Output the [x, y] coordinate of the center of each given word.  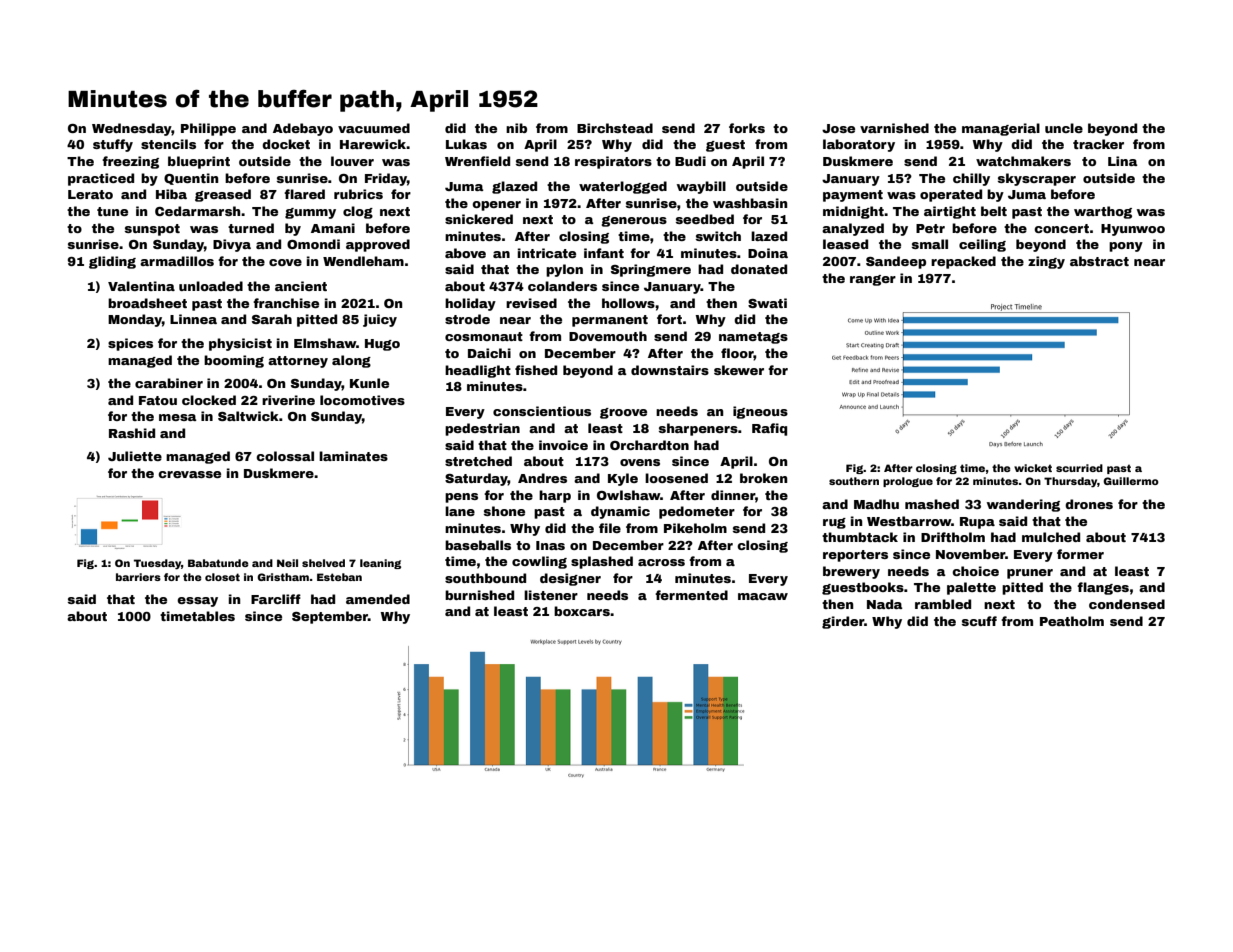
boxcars [582, 611]
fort [669, 319]
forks [747, 128]
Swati [767, 303]
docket [286, 144]
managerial [1001, 129]
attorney [298, 362]
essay [197, 602]
